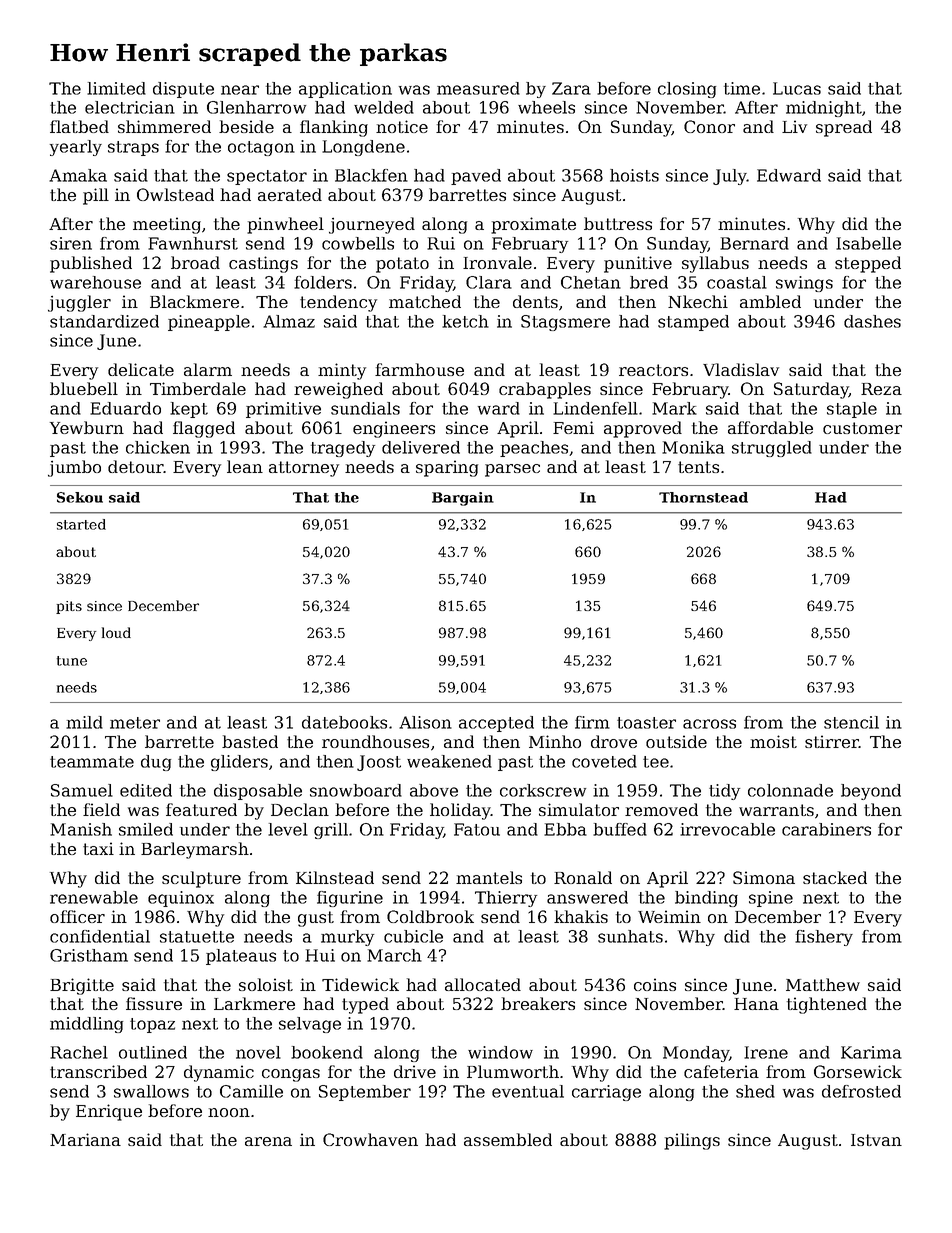 The height and width of the screenshot is (1233, 952). What do you see at coordinates (851, 722) in the screenshot?
I see `stencil` at bounding box center [851, 722].
